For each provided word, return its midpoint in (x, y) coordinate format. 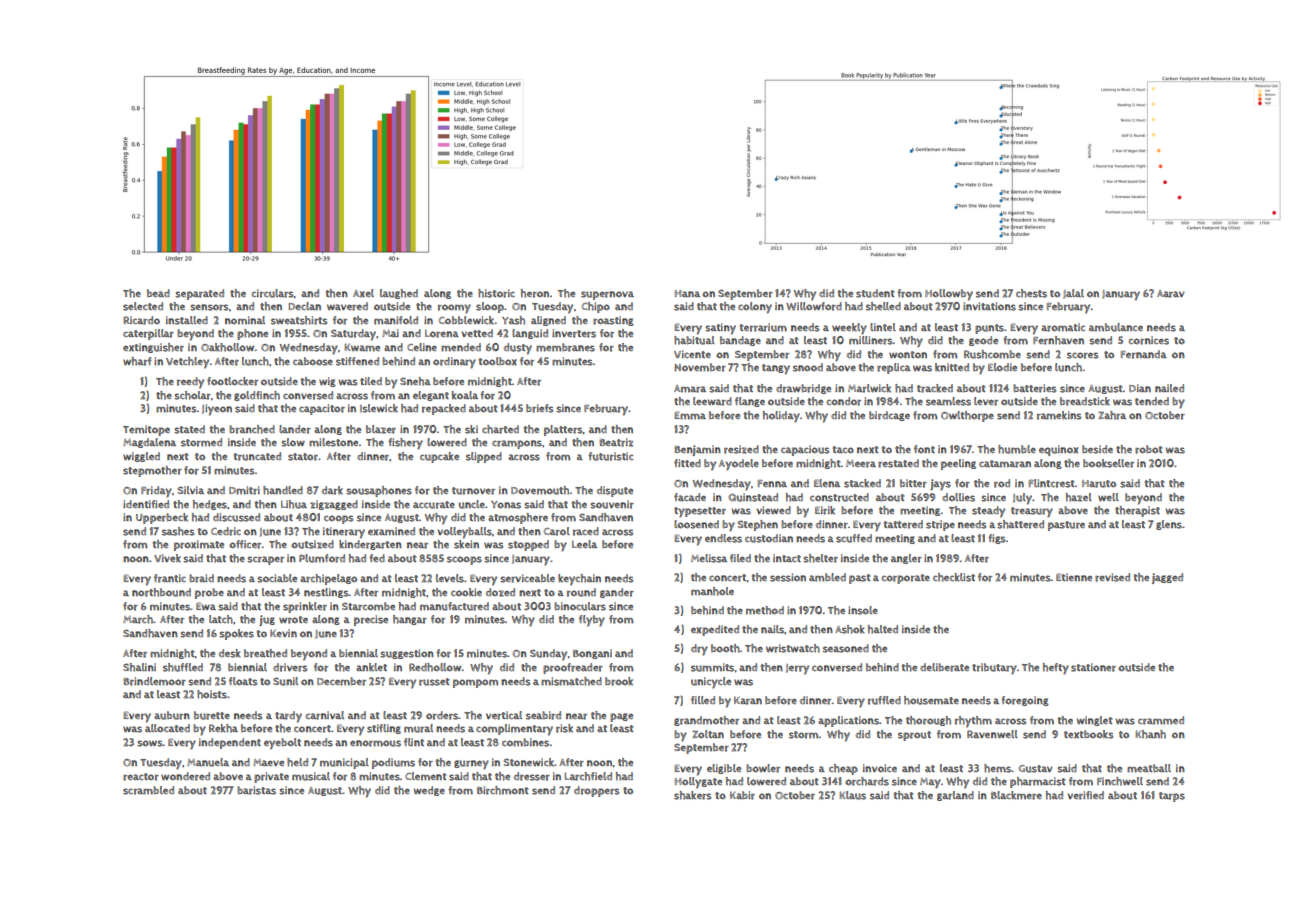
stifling (384, 729)
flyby (592, 621)
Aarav (1171, 294)
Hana (687, 293)
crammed (1161, 720)
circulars (272, 293)
